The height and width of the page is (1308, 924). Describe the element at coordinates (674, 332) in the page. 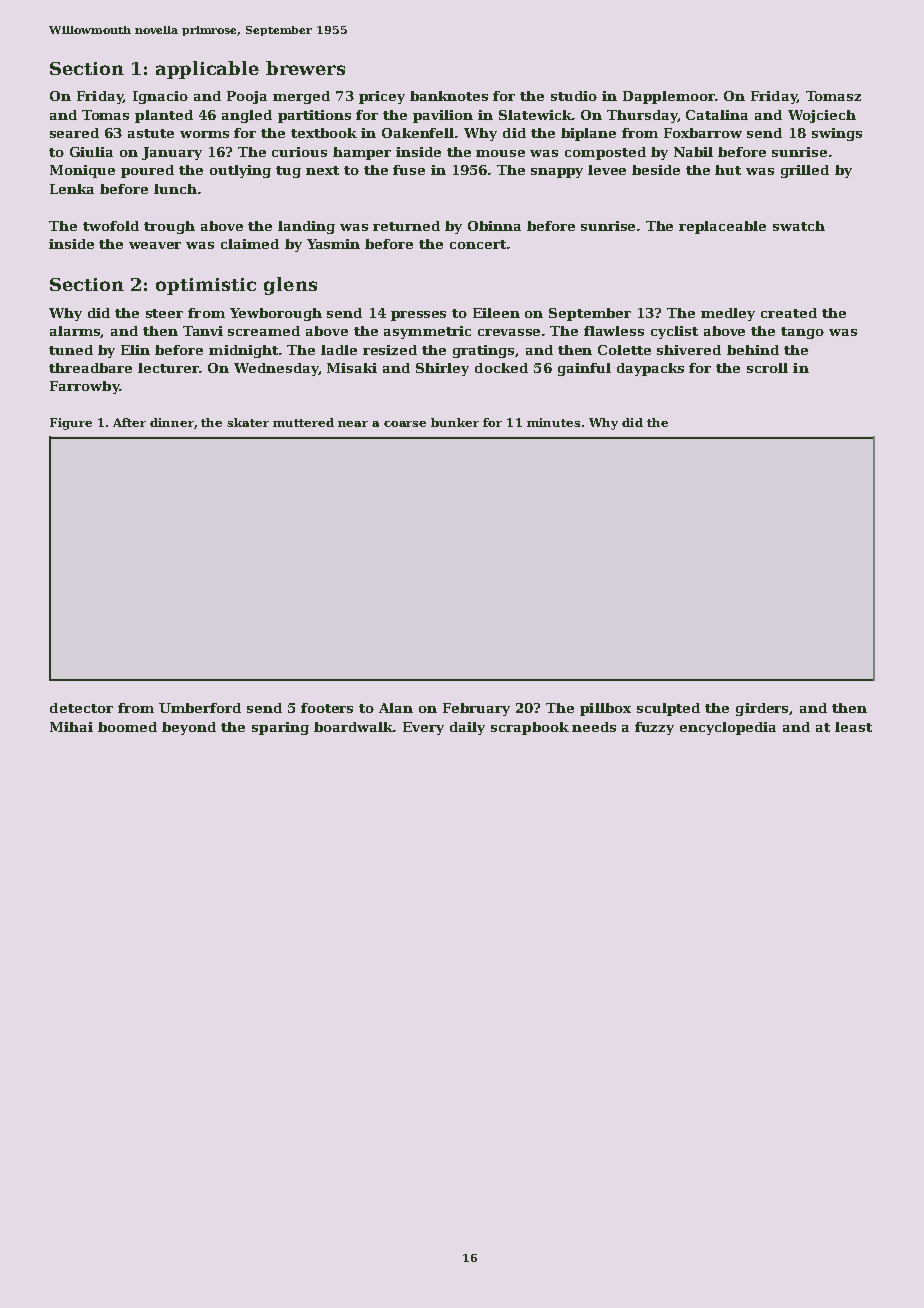

I see `cyclist` at that location.
